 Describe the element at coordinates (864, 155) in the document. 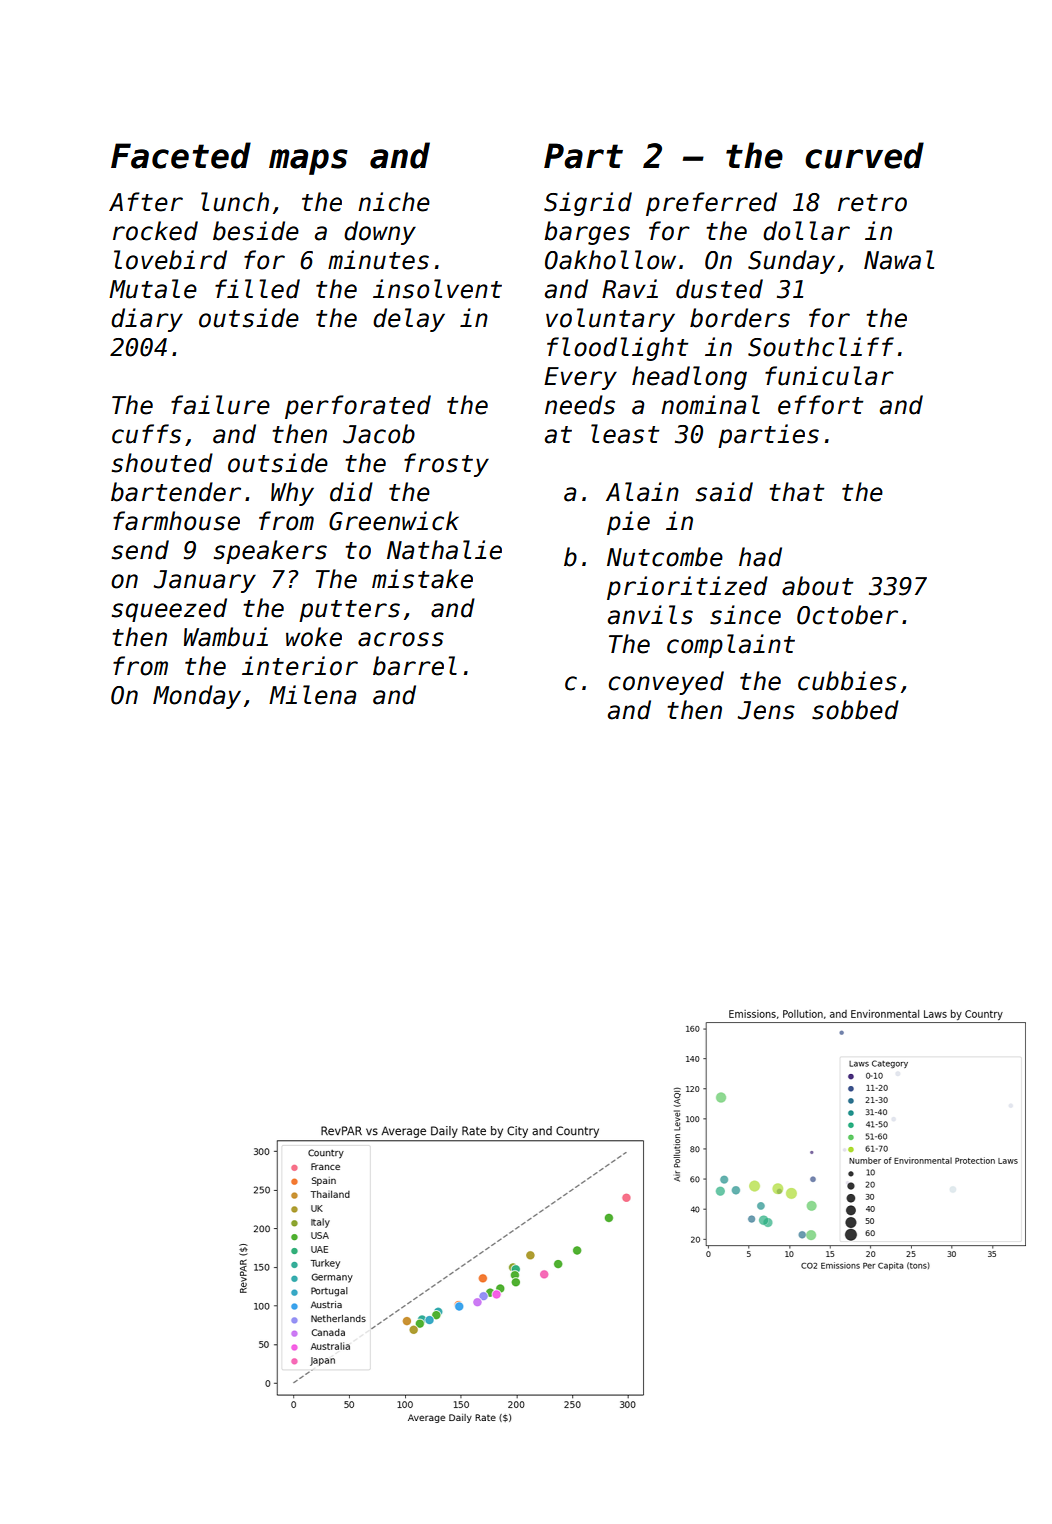

I see `curved` at that location.
